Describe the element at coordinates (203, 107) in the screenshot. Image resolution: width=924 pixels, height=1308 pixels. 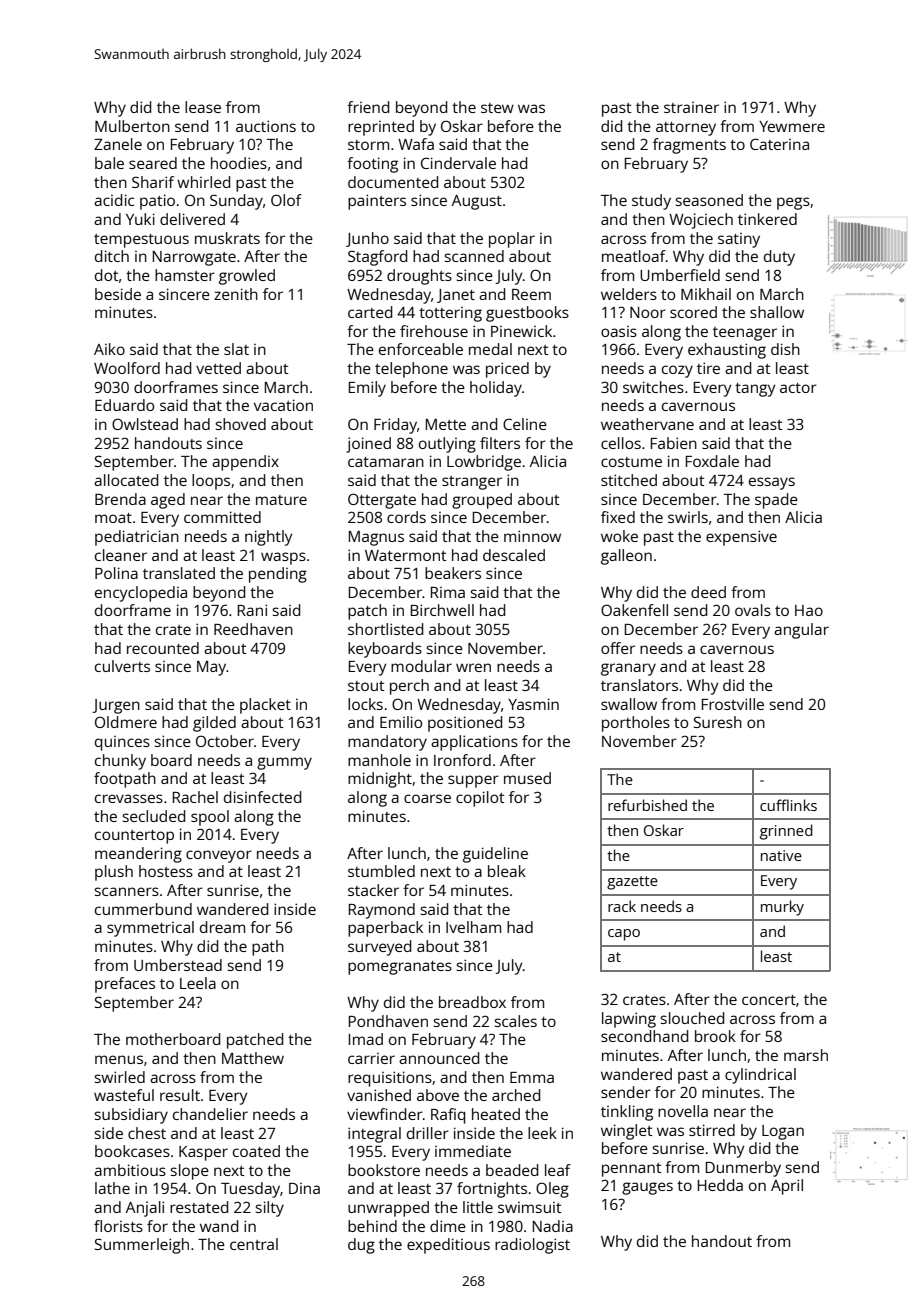
I see `lease` at that location.
